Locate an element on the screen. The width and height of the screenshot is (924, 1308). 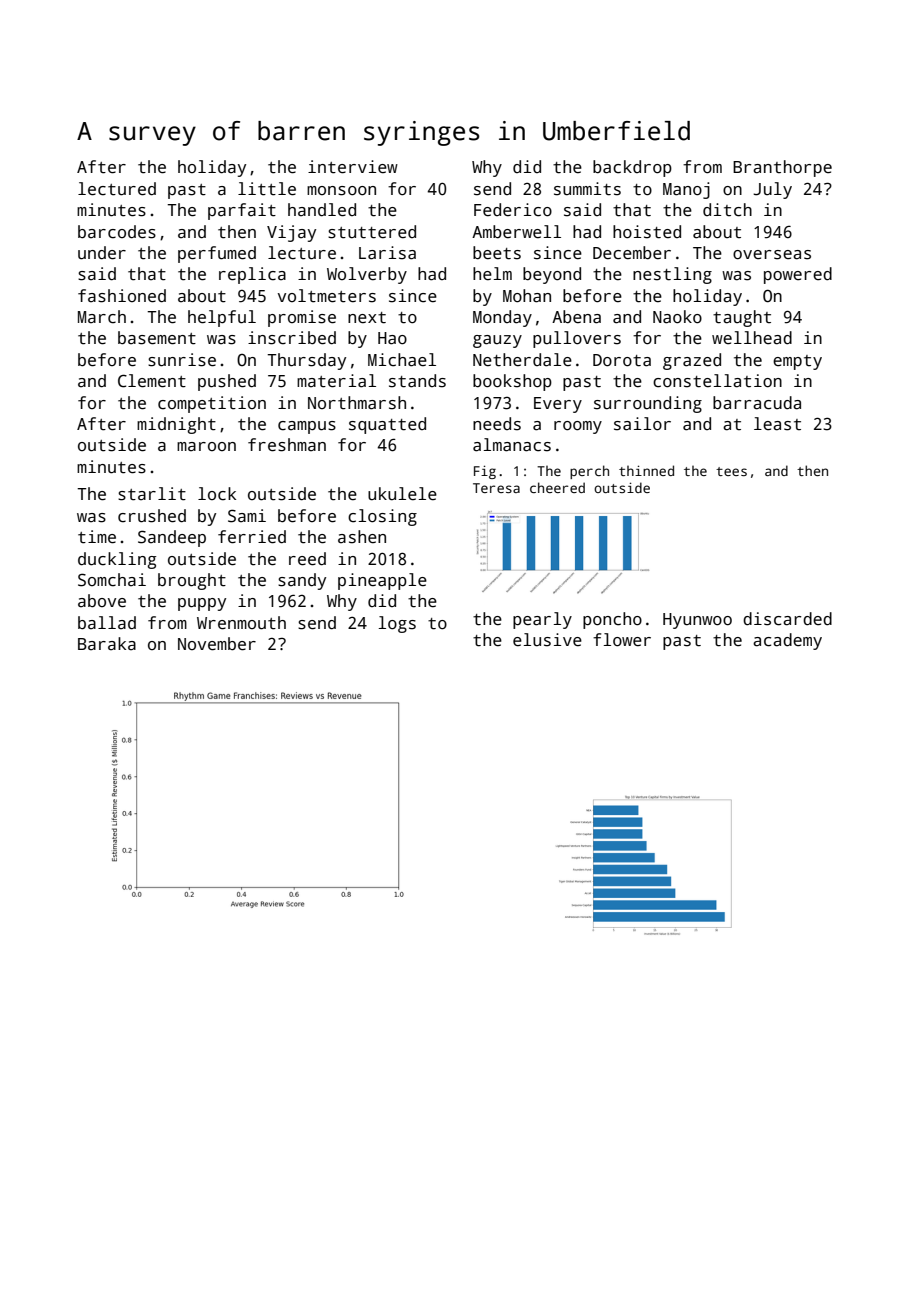
interview is located at coordinates (353, 167).
